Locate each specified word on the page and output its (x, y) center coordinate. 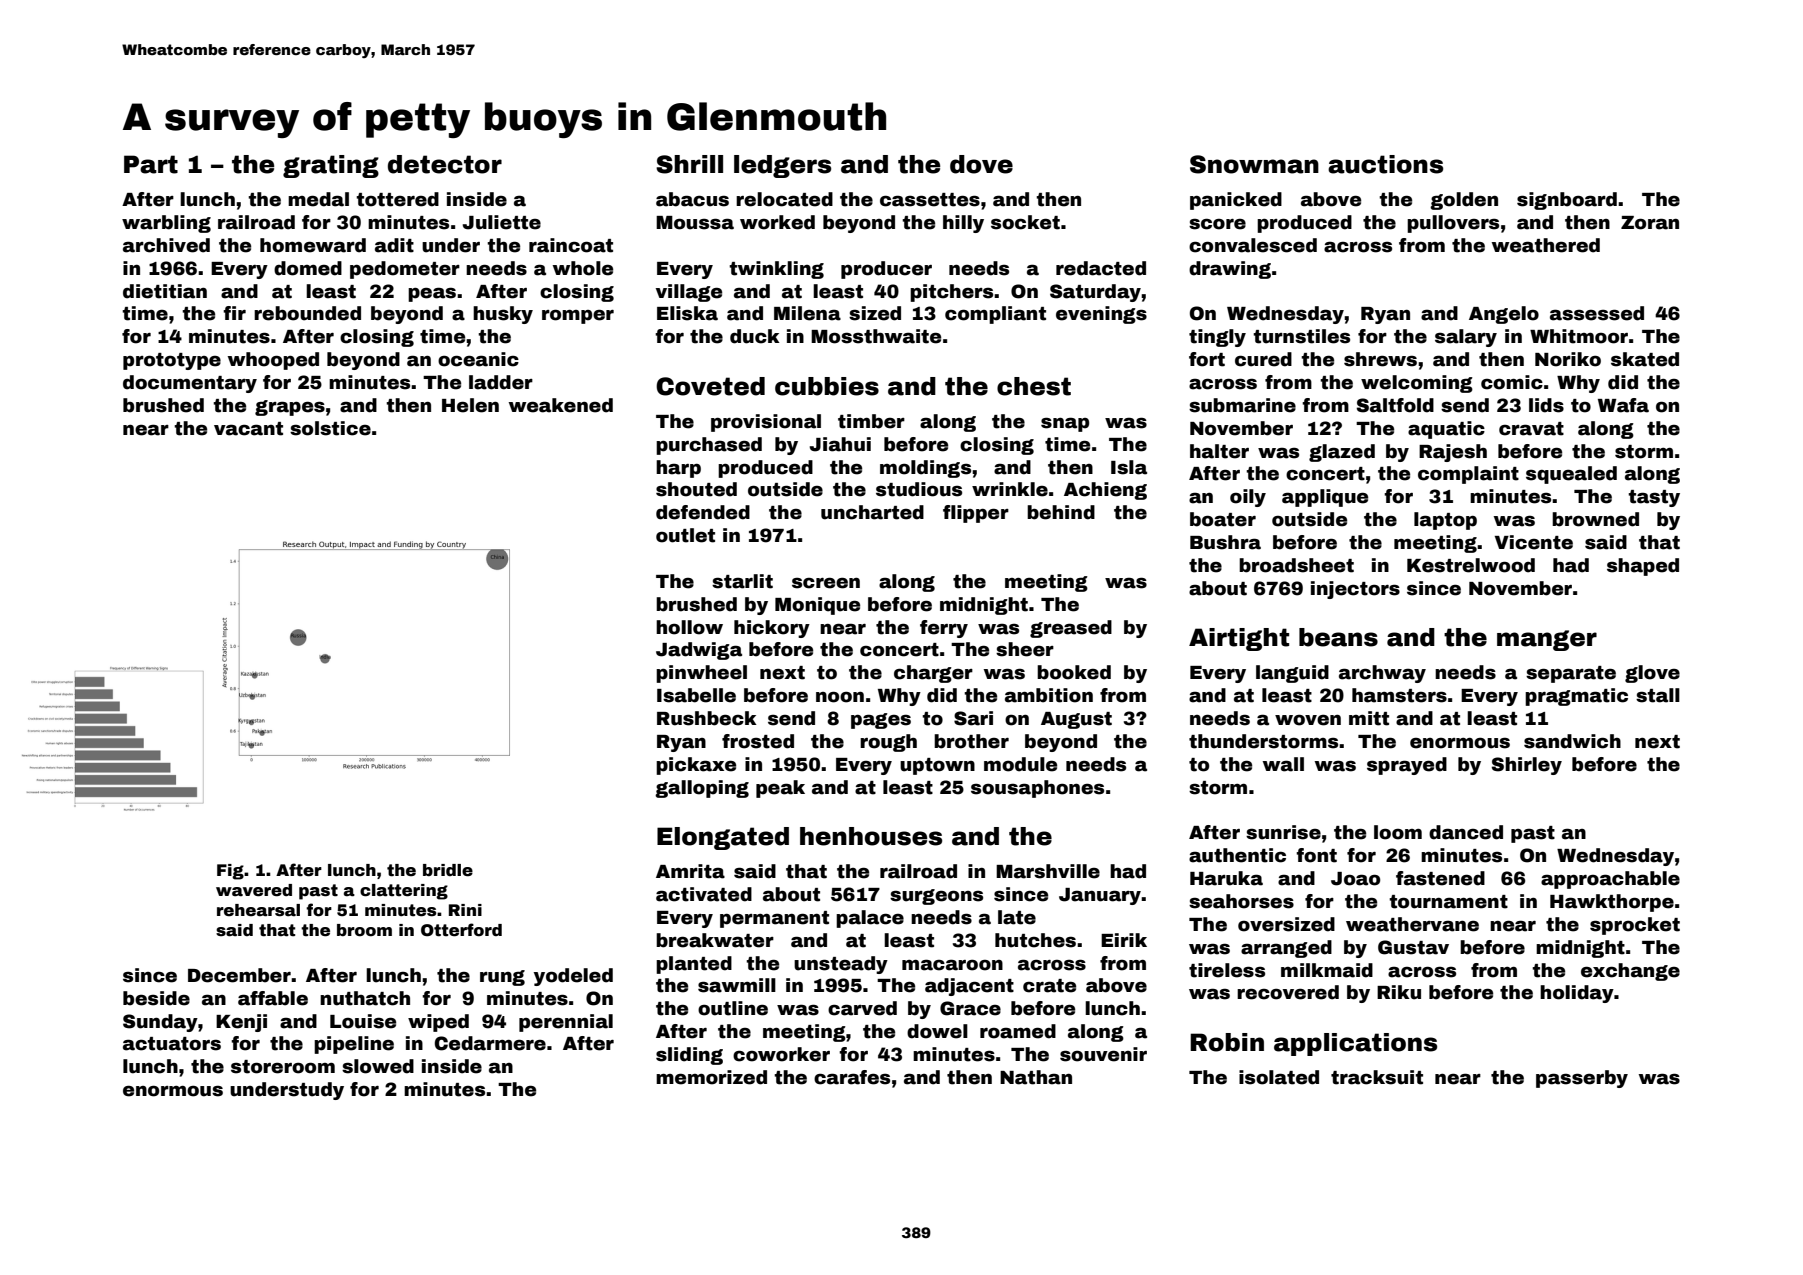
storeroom (283, 1067)
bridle (448, 870)
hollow (689, 627)
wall (1283, 764)
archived (166, 245)
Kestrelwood (1471, 565)
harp (678, 469)
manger (1547, 640)
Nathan (1036, 1077)
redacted (1101, 268)
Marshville (1048, 871)
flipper (976, 514)
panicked (1236, 201)
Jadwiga (699, 651)
